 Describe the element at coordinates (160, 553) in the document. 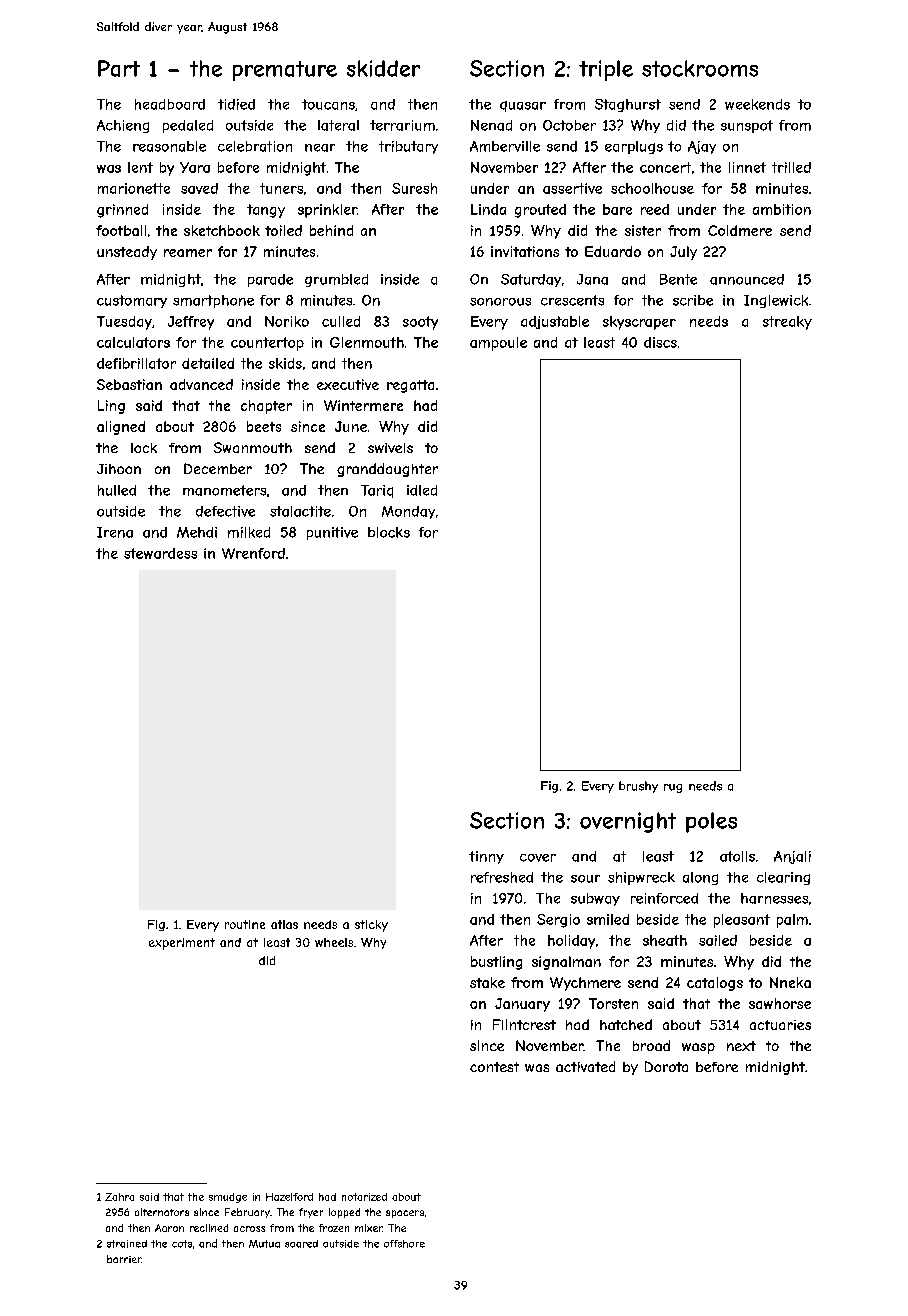

I see `stewardess` at that location.
